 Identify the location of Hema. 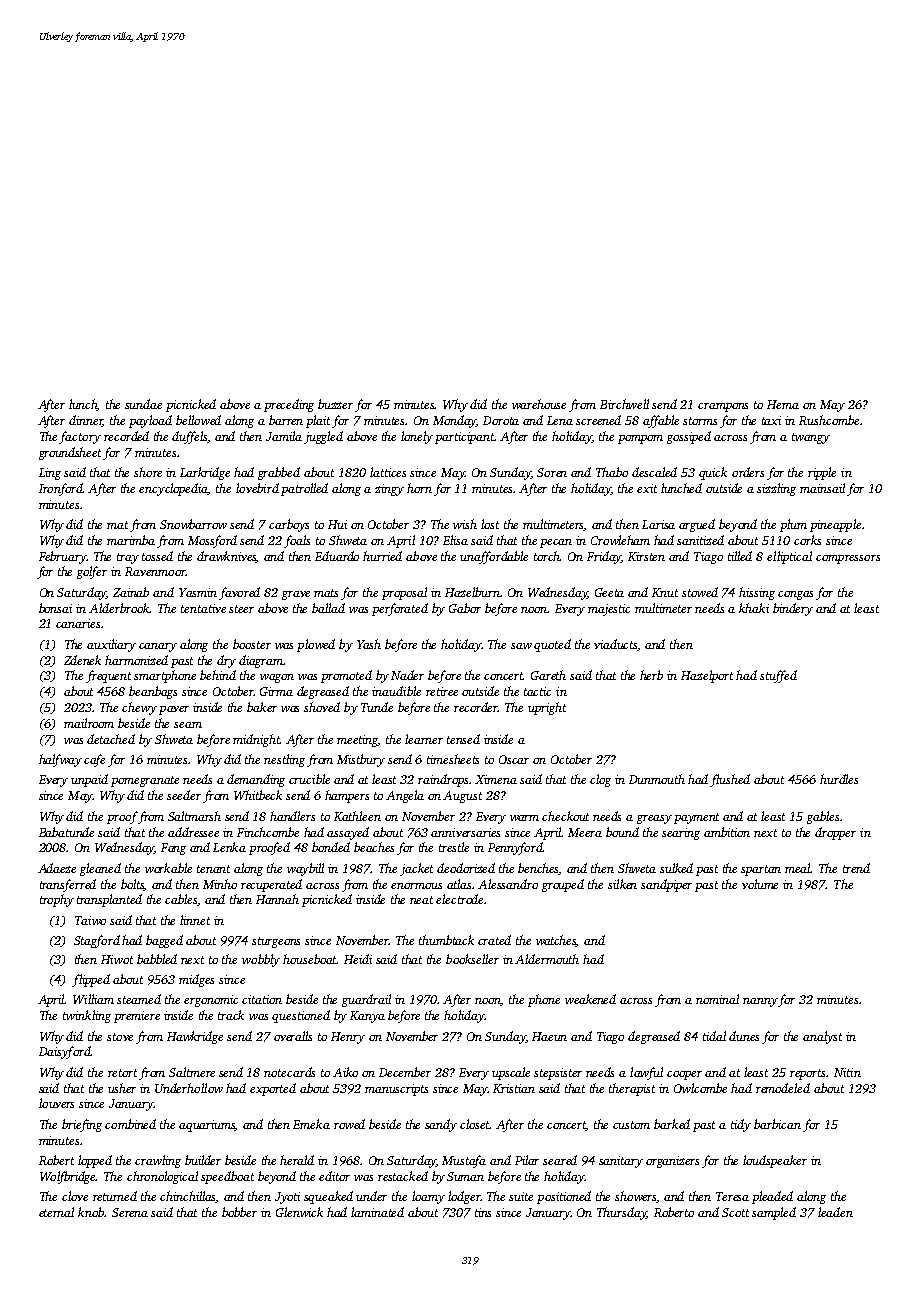
(783, 404).
